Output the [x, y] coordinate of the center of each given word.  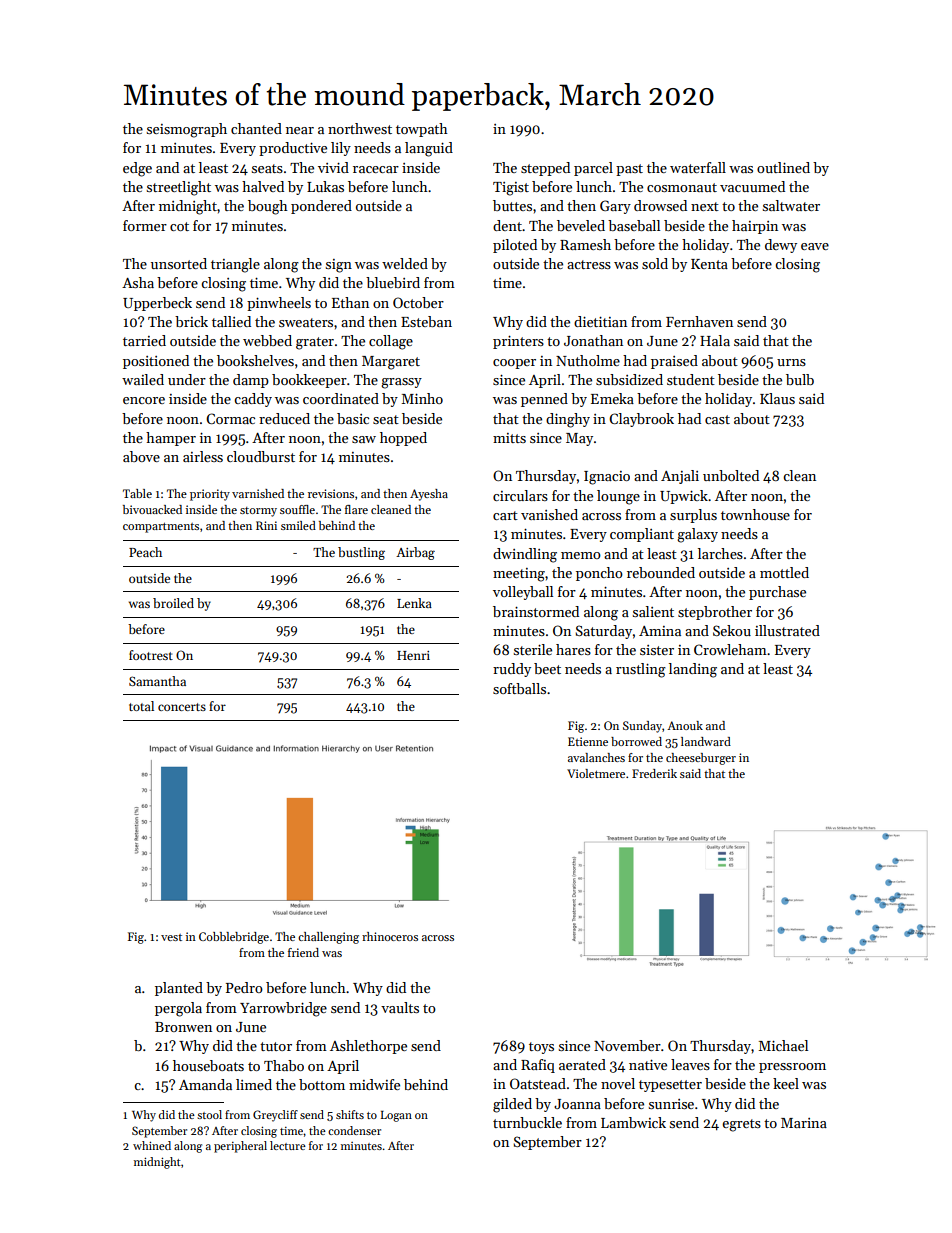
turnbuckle [527, 1122]
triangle [235, 265]
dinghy [568, 420]
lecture [288, 1145]
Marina [804, 1123]
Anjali [680, 477]
